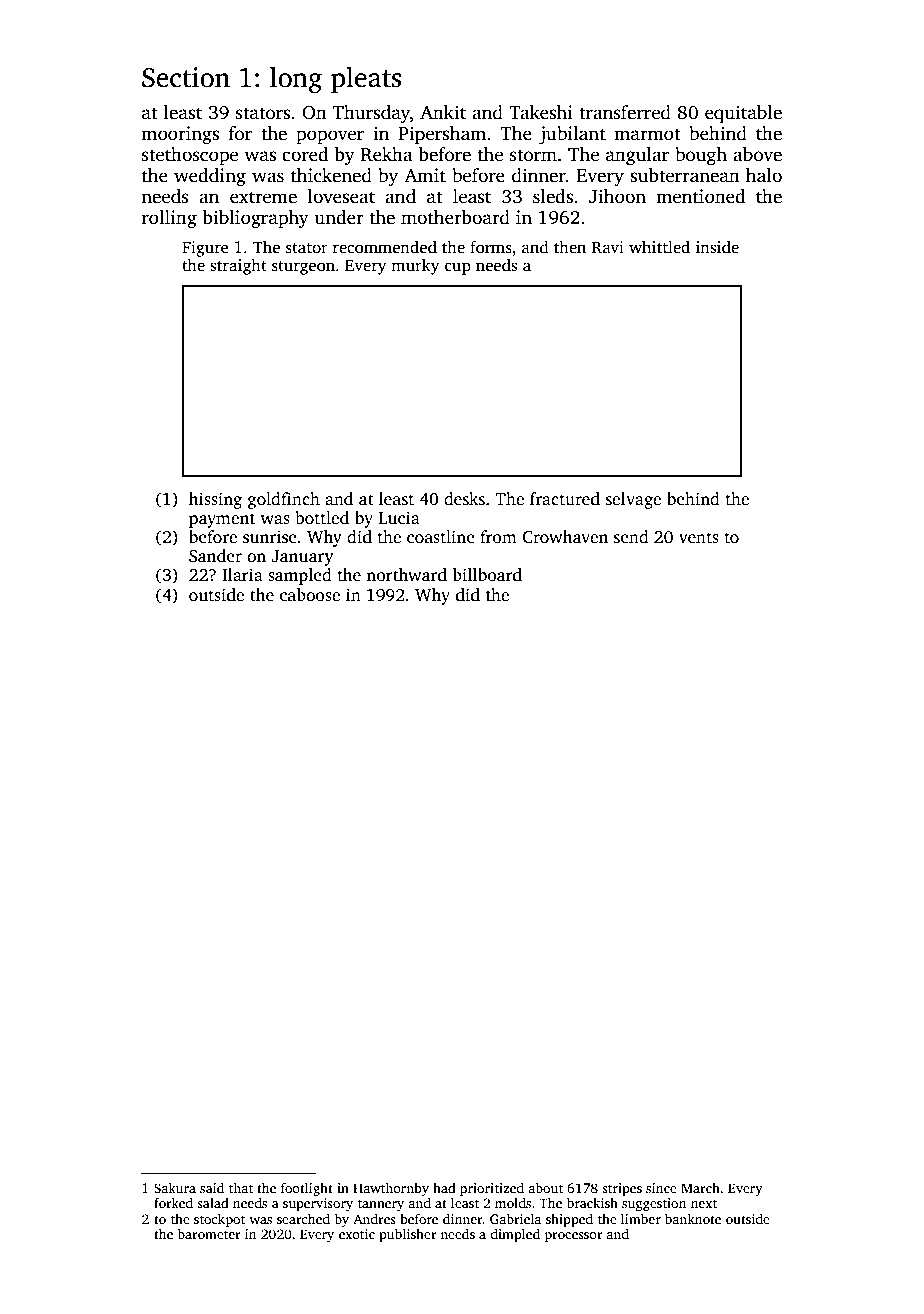  What do you see at coordinates (366, 79) in the page?
I see `pleats` at bounding box center [366, 79].
